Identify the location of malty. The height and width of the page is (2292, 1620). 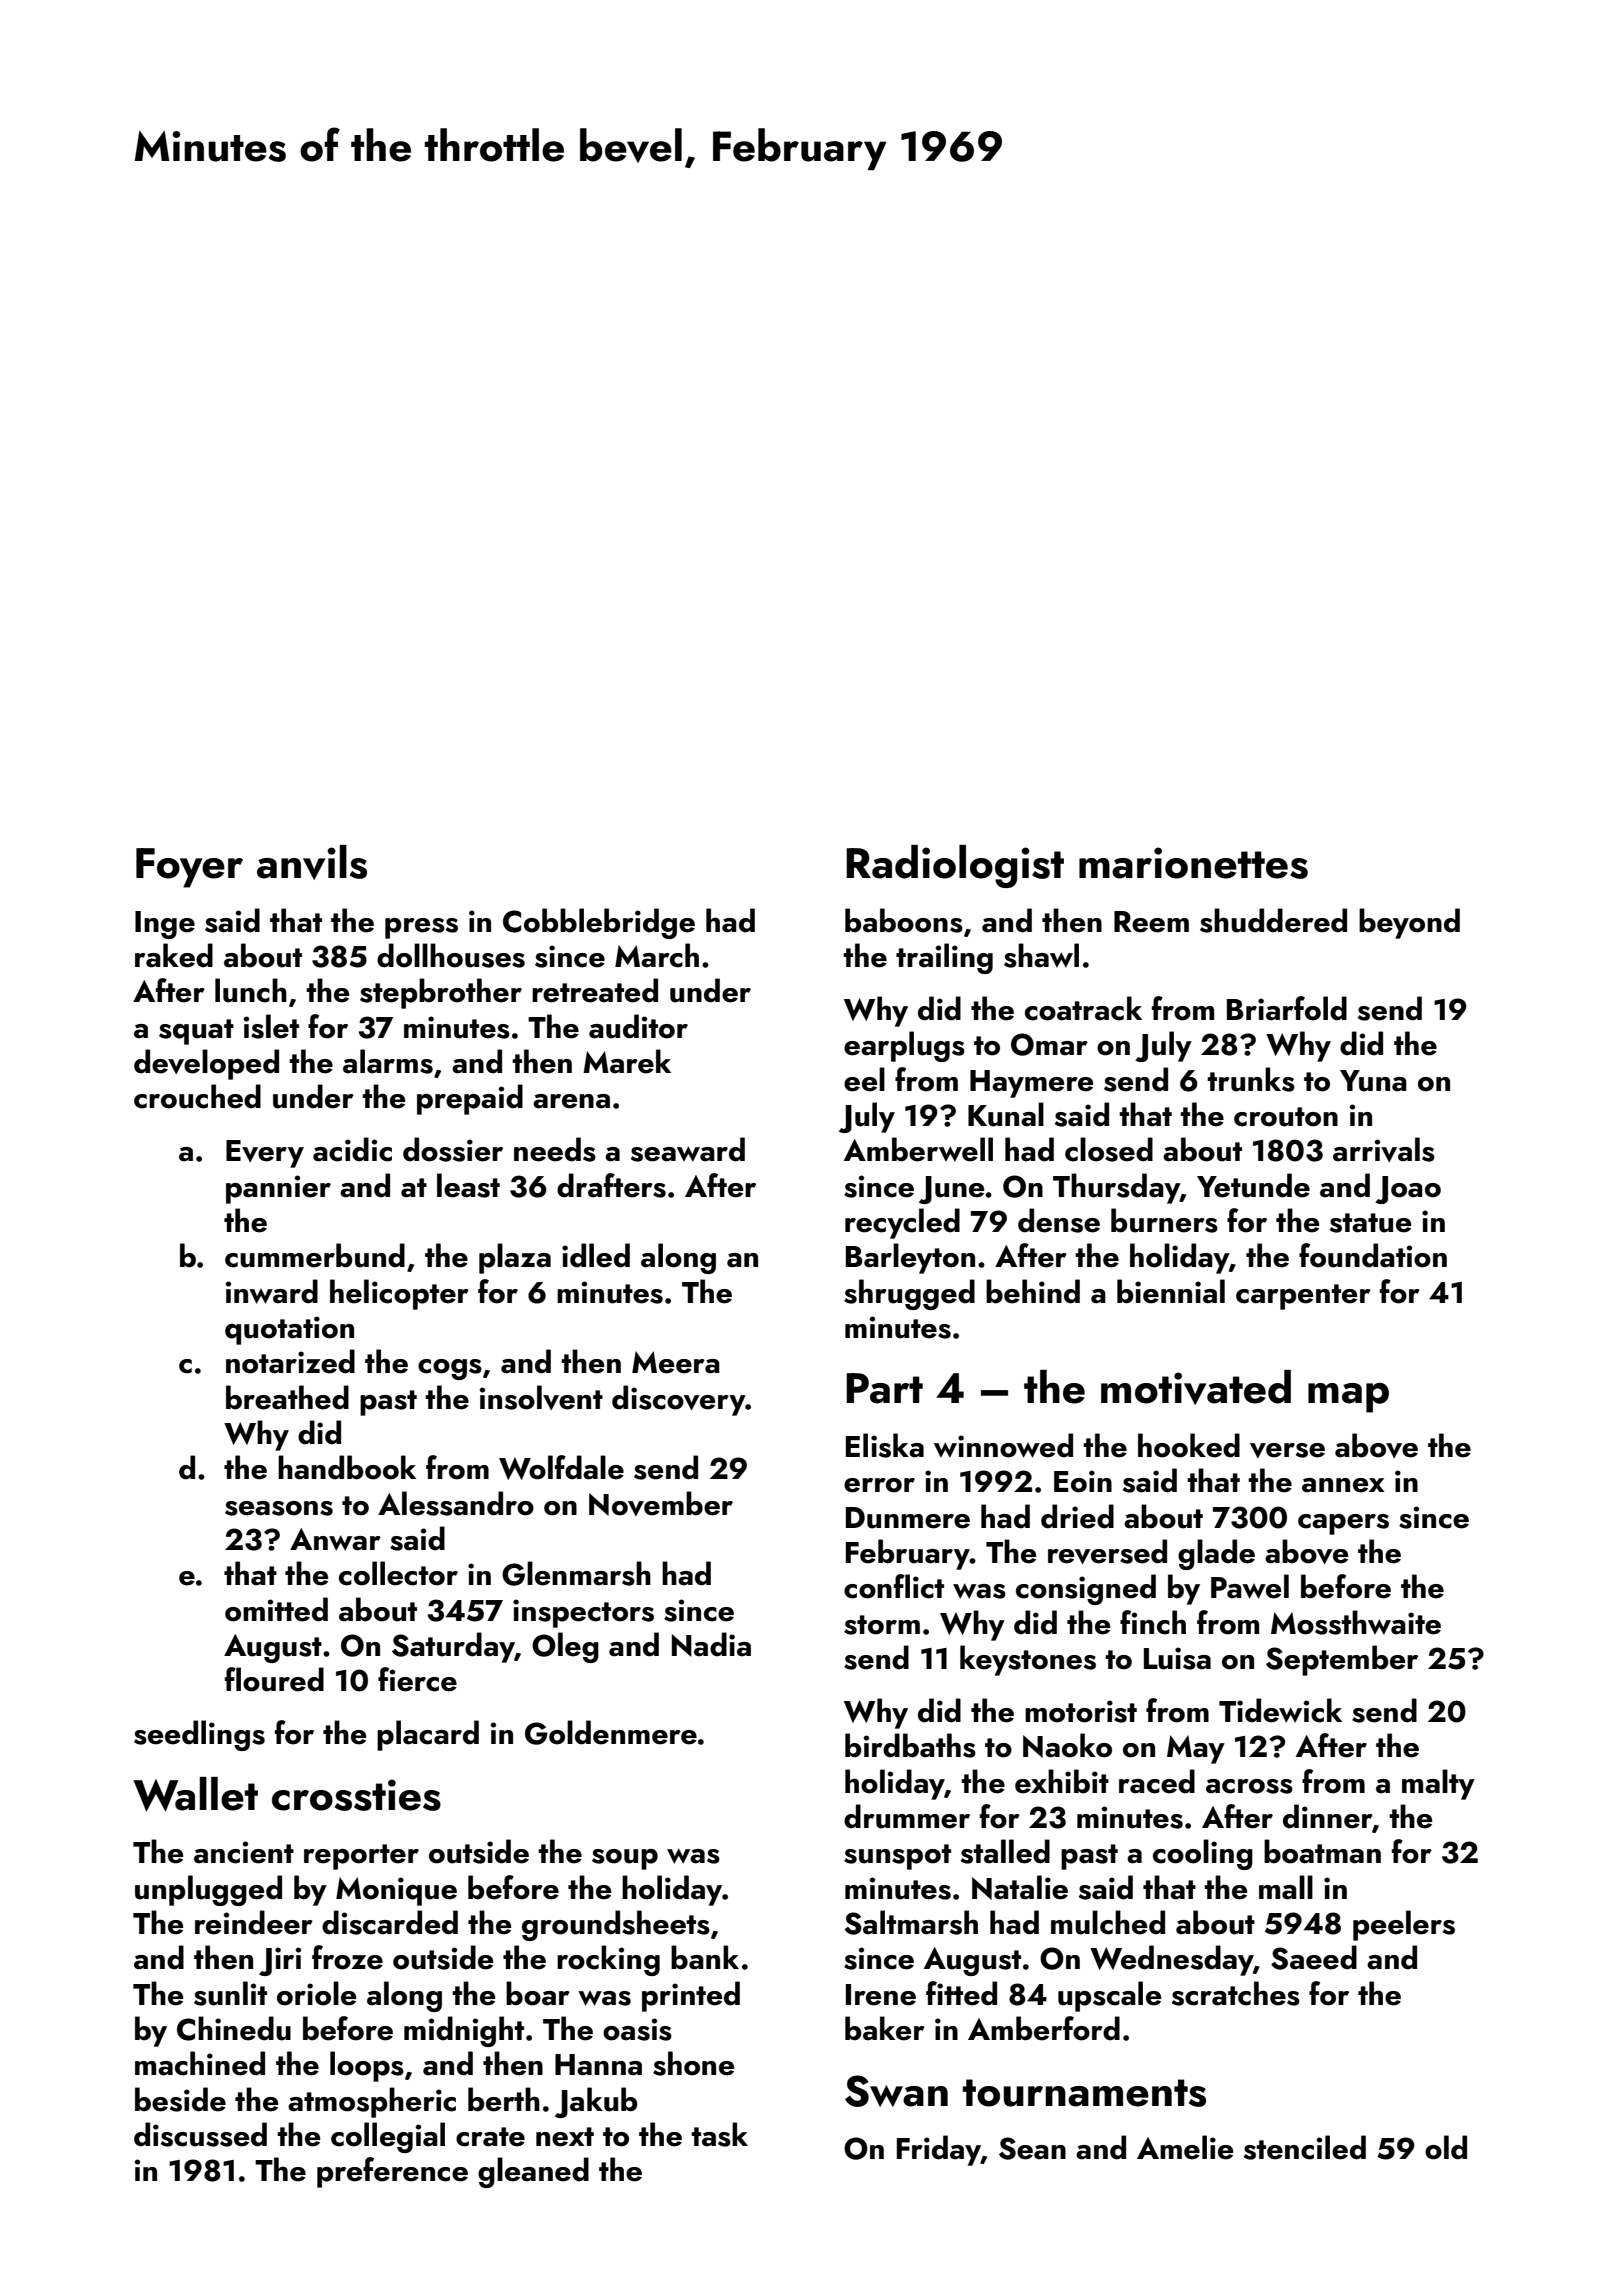
(1438, 1784).
